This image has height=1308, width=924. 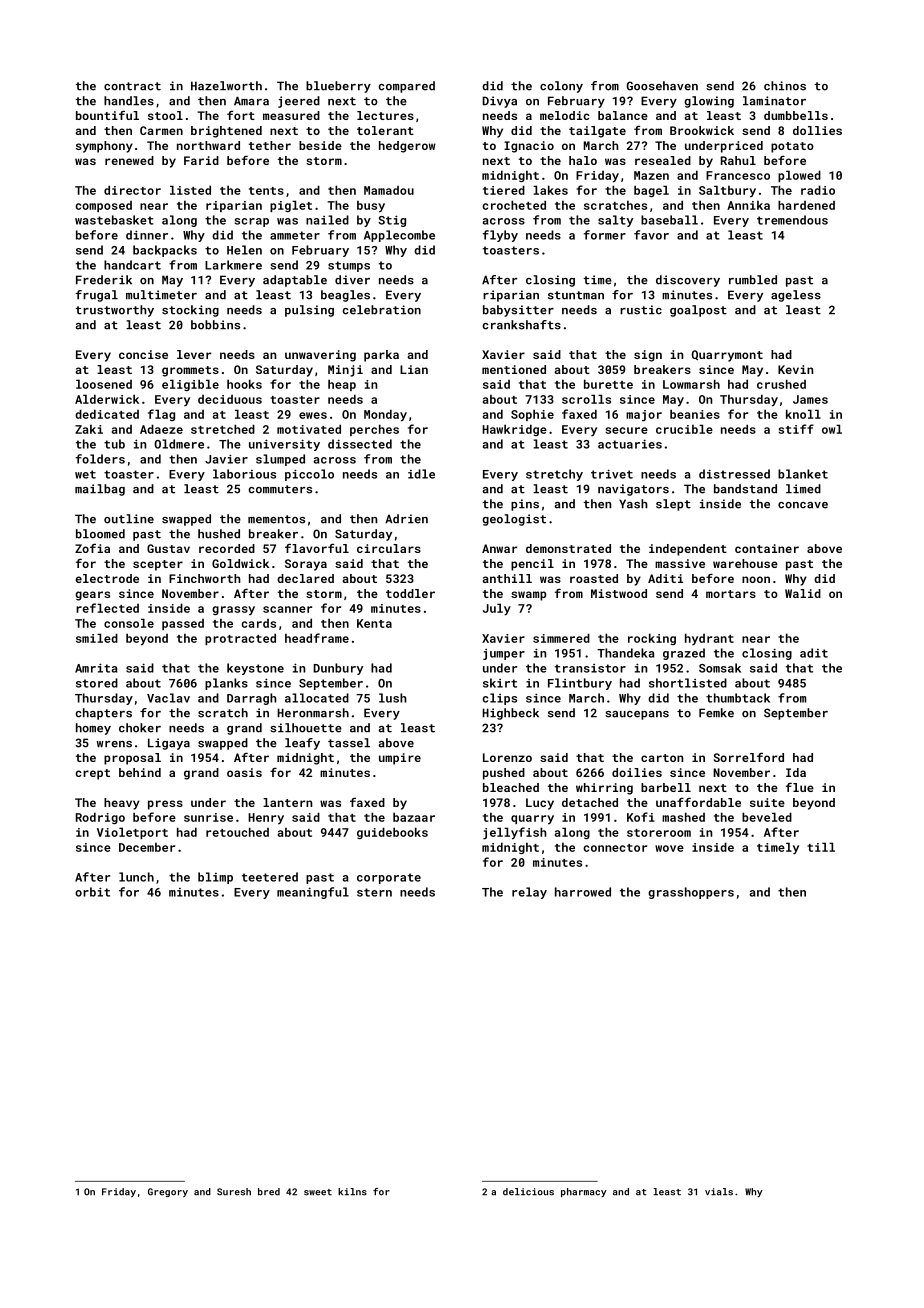 What do you see at coordinates (662, 86) in the image?
I see `Goosehaven` at bounding box center [662, 86].
